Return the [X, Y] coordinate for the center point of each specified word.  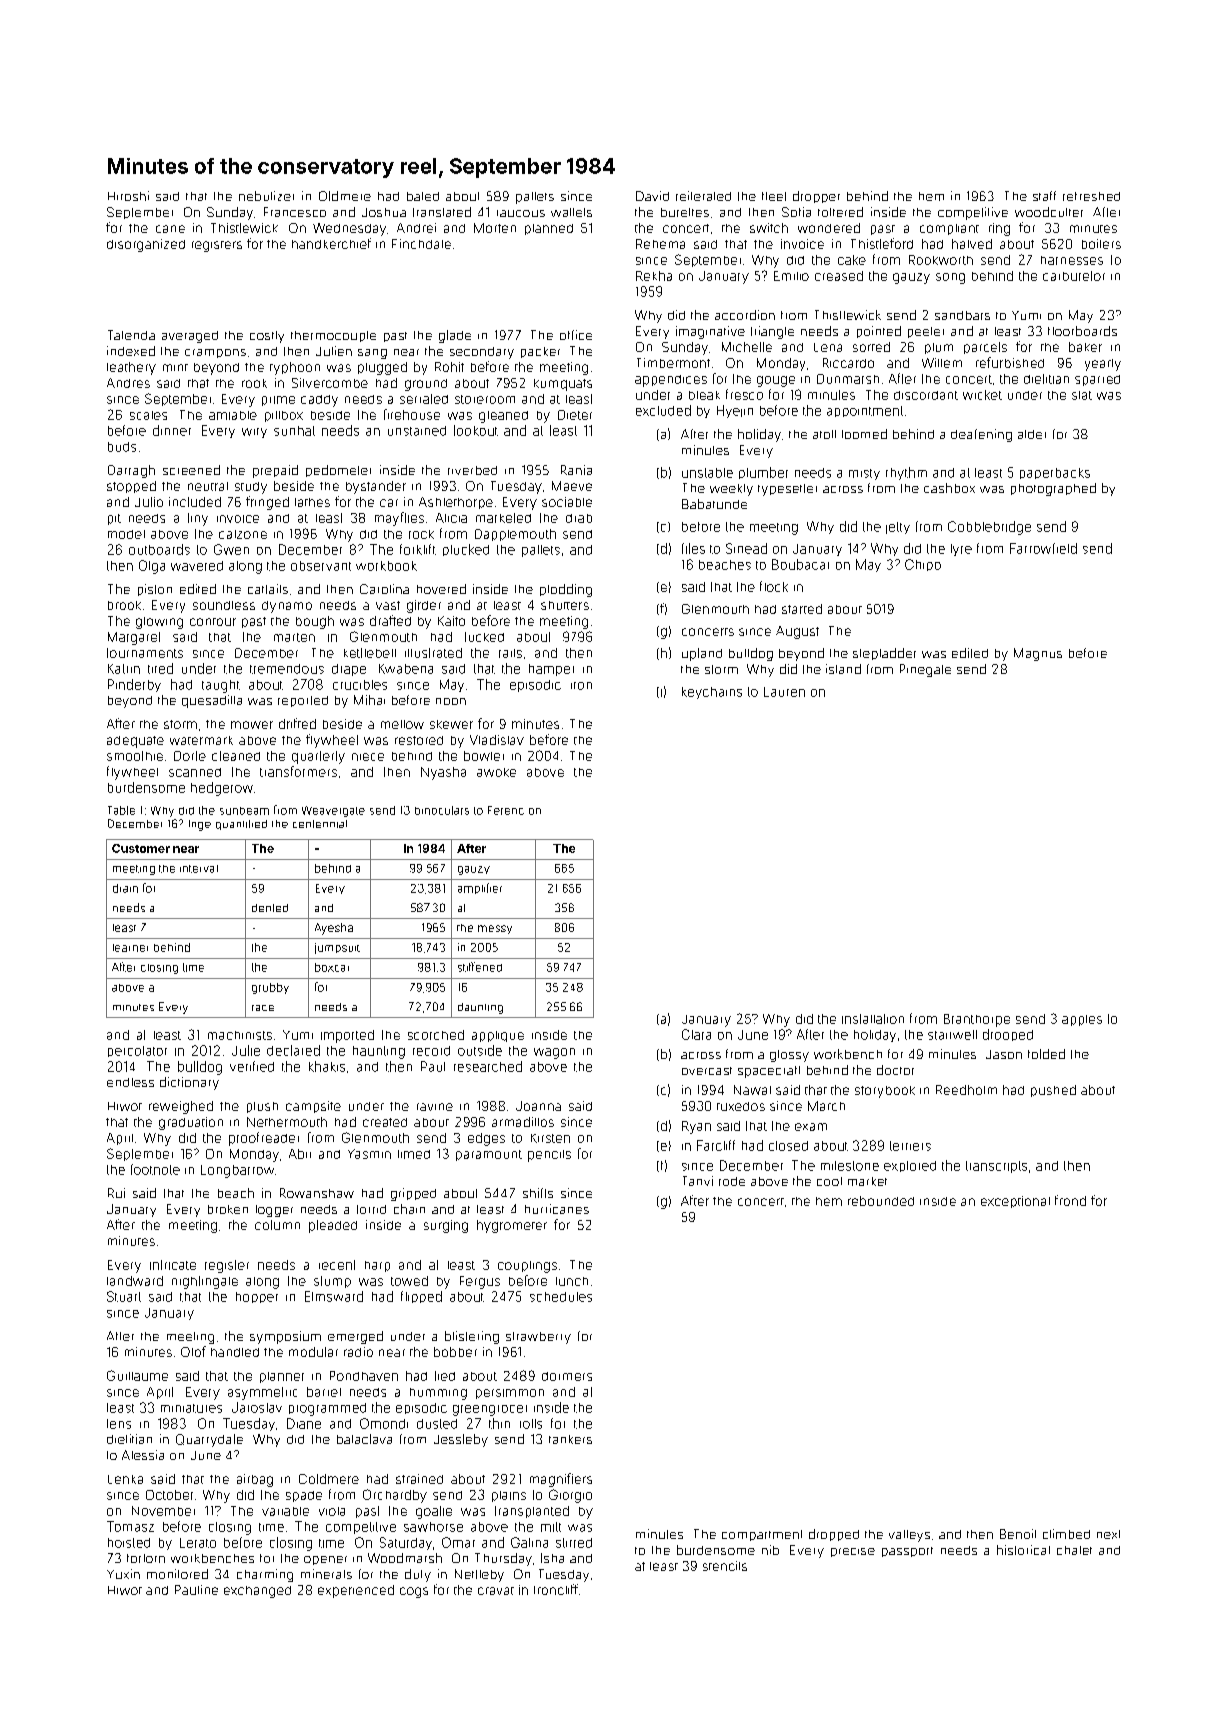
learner [130, 948]
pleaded [333, 1226]
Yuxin [123, 1574]
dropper [816, 197]
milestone [850, 1166]
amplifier [480, 888]
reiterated [703, 196]
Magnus [1038, 654]
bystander [376, 487]
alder [1032, 434]
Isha [552, 1558]
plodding [566, 590]
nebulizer [266, 196]
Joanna [538, 1106]
